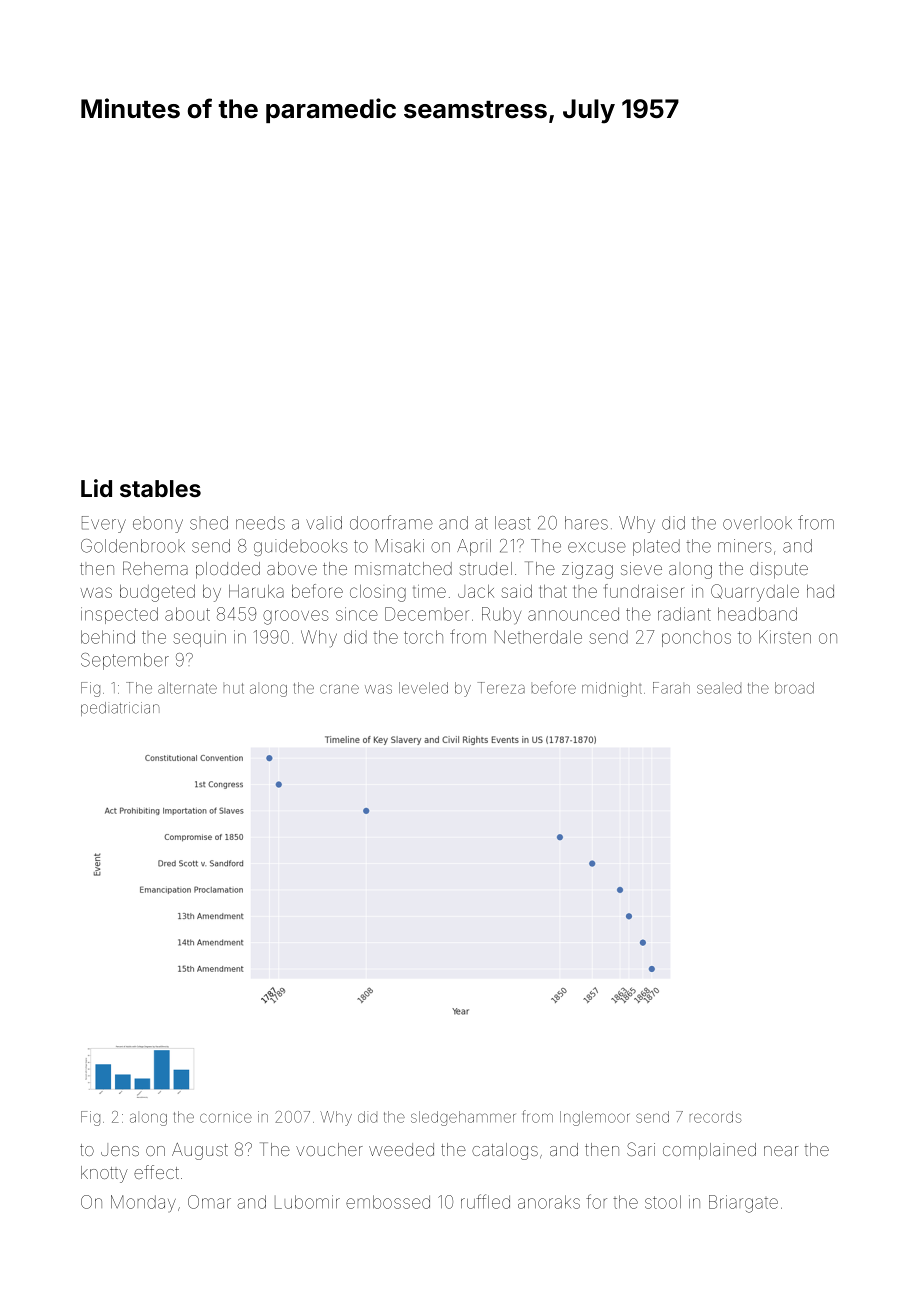 Image resolution: width=924 pixels, height=1308 pixels. I want to click on stables, so click(160, 488).
